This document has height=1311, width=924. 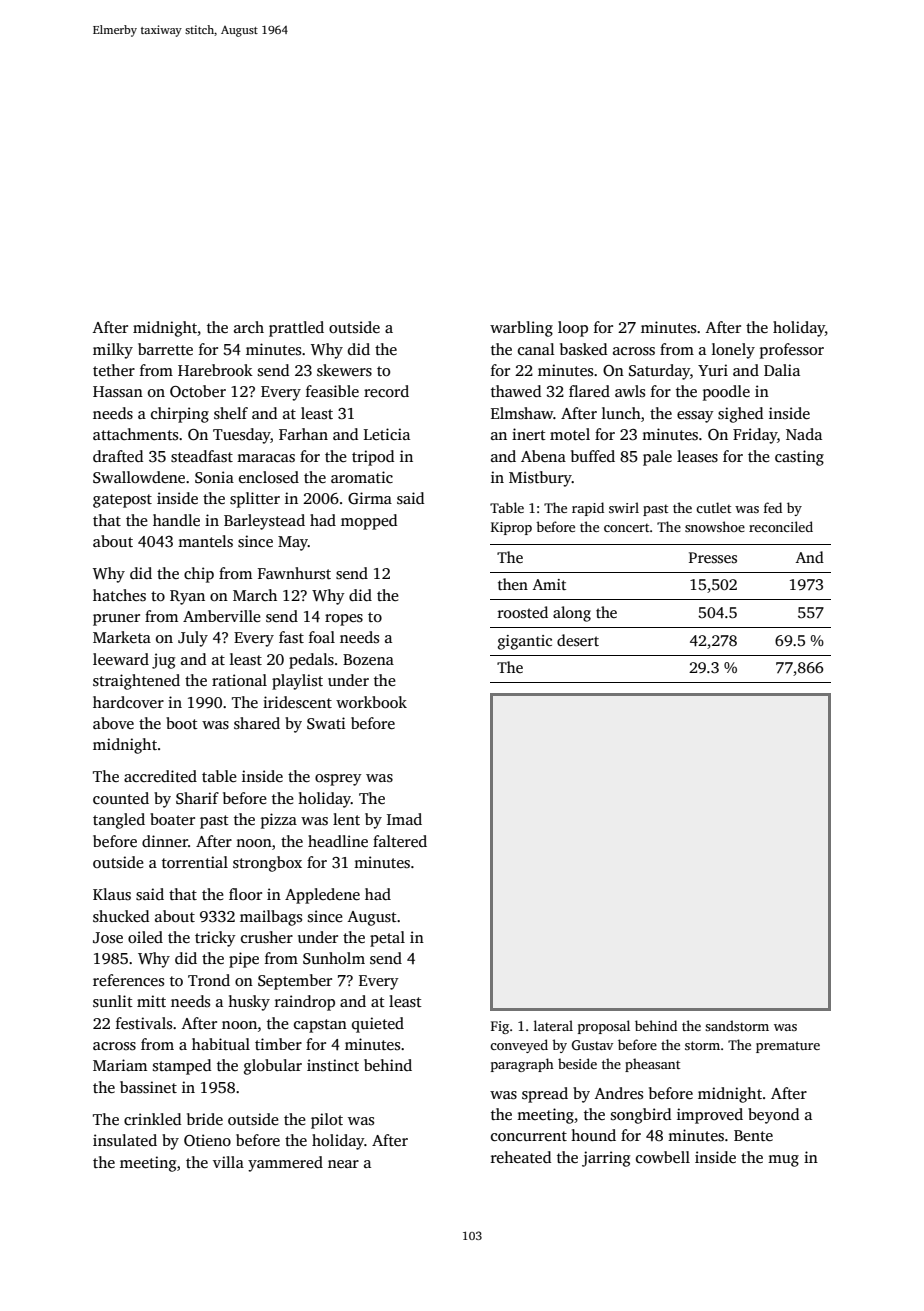 I want to click on prattled, so click(x=296, y=329).
